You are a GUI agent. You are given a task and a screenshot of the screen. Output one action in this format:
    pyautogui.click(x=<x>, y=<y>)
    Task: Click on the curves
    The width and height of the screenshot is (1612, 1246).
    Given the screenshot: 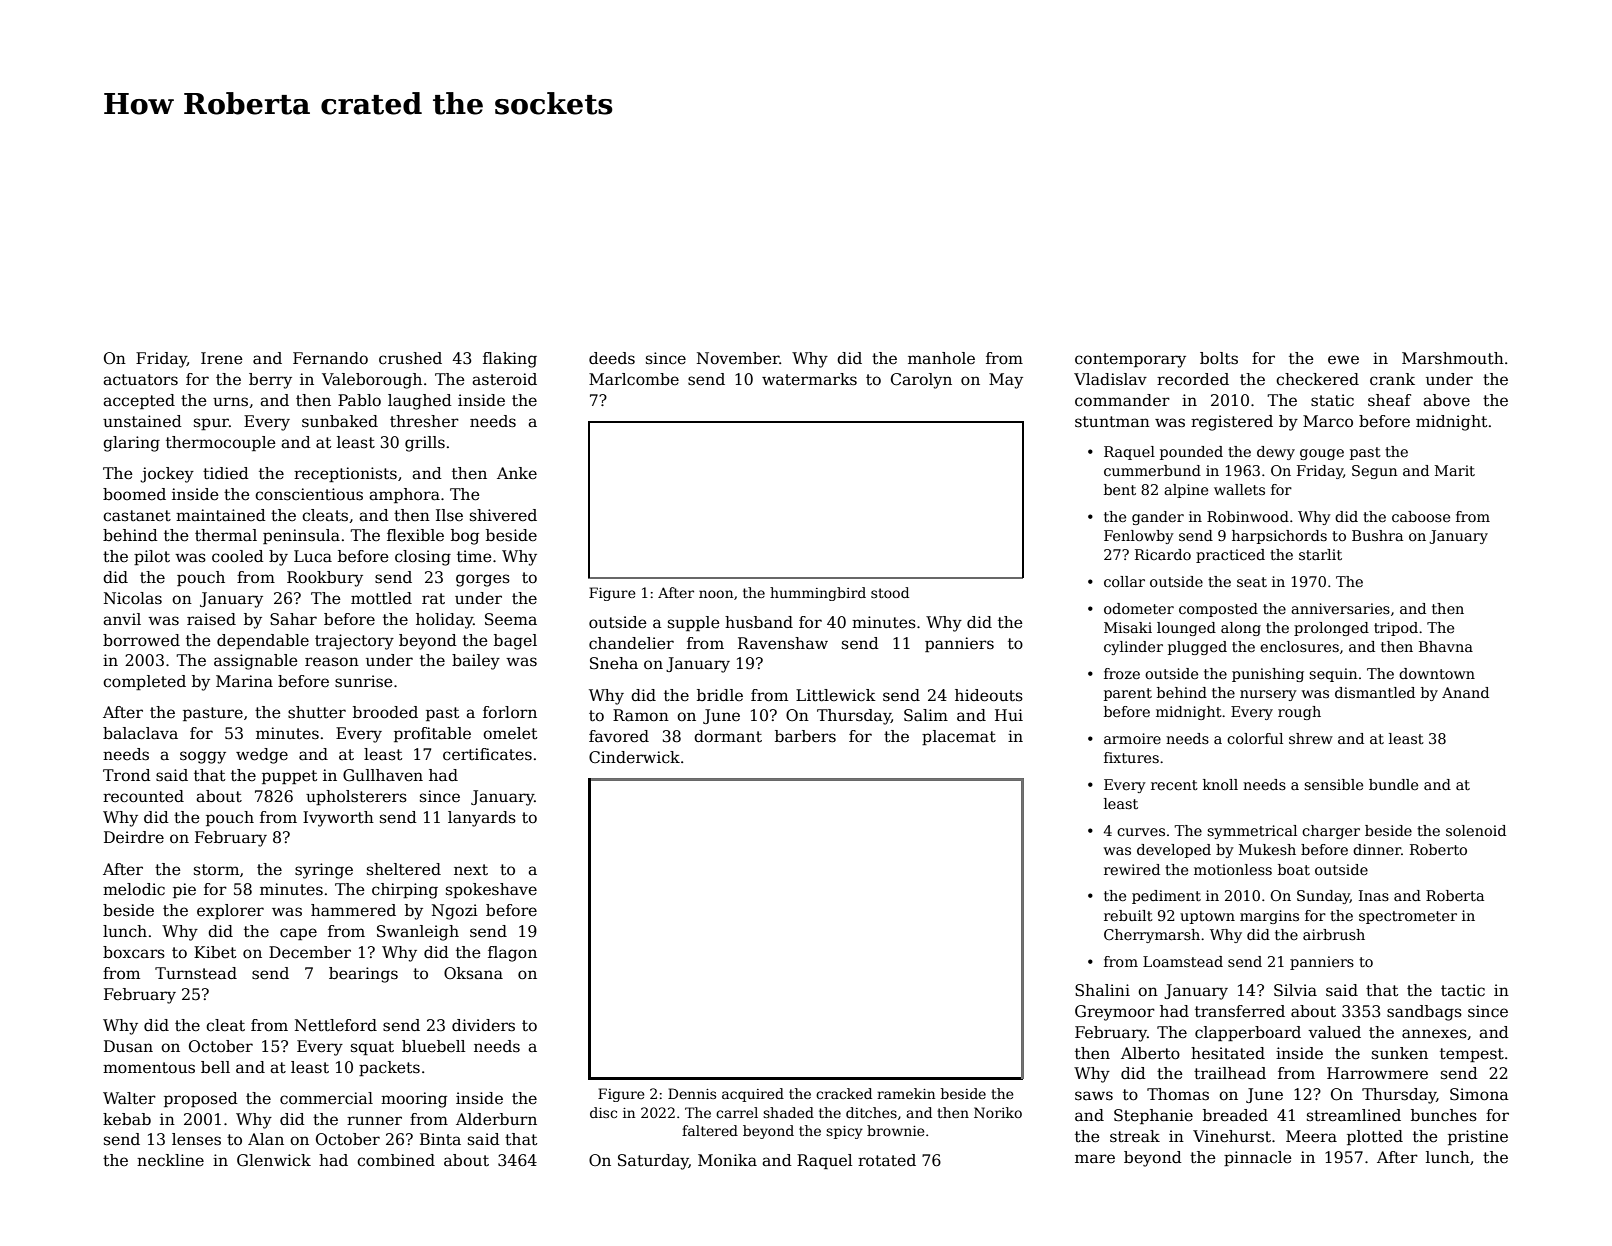 What is the action you would take?
    pyautogui.click(x=1141, y=832)
